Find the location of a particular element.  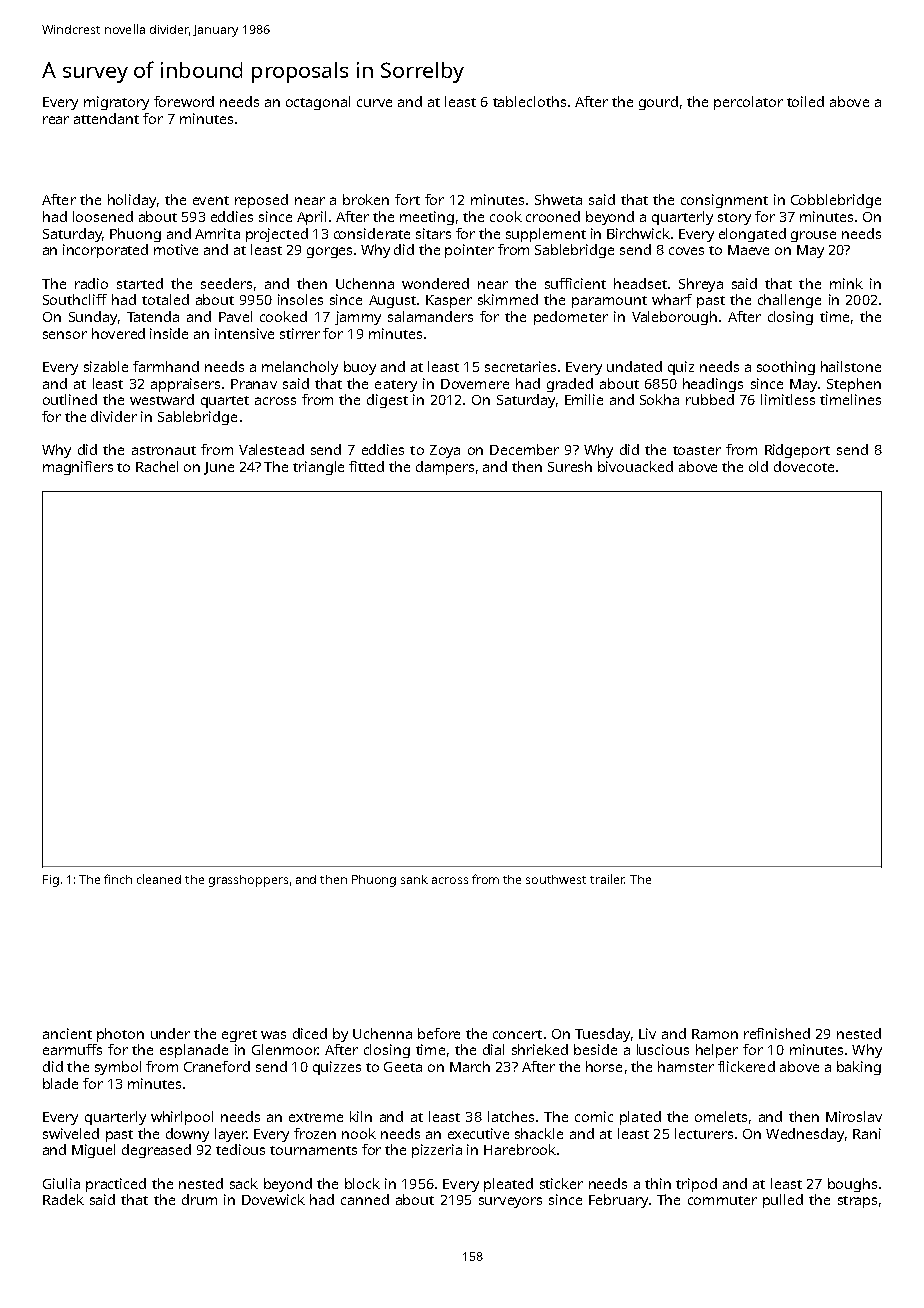

magnifiers is located at coordinates (78, 468).
